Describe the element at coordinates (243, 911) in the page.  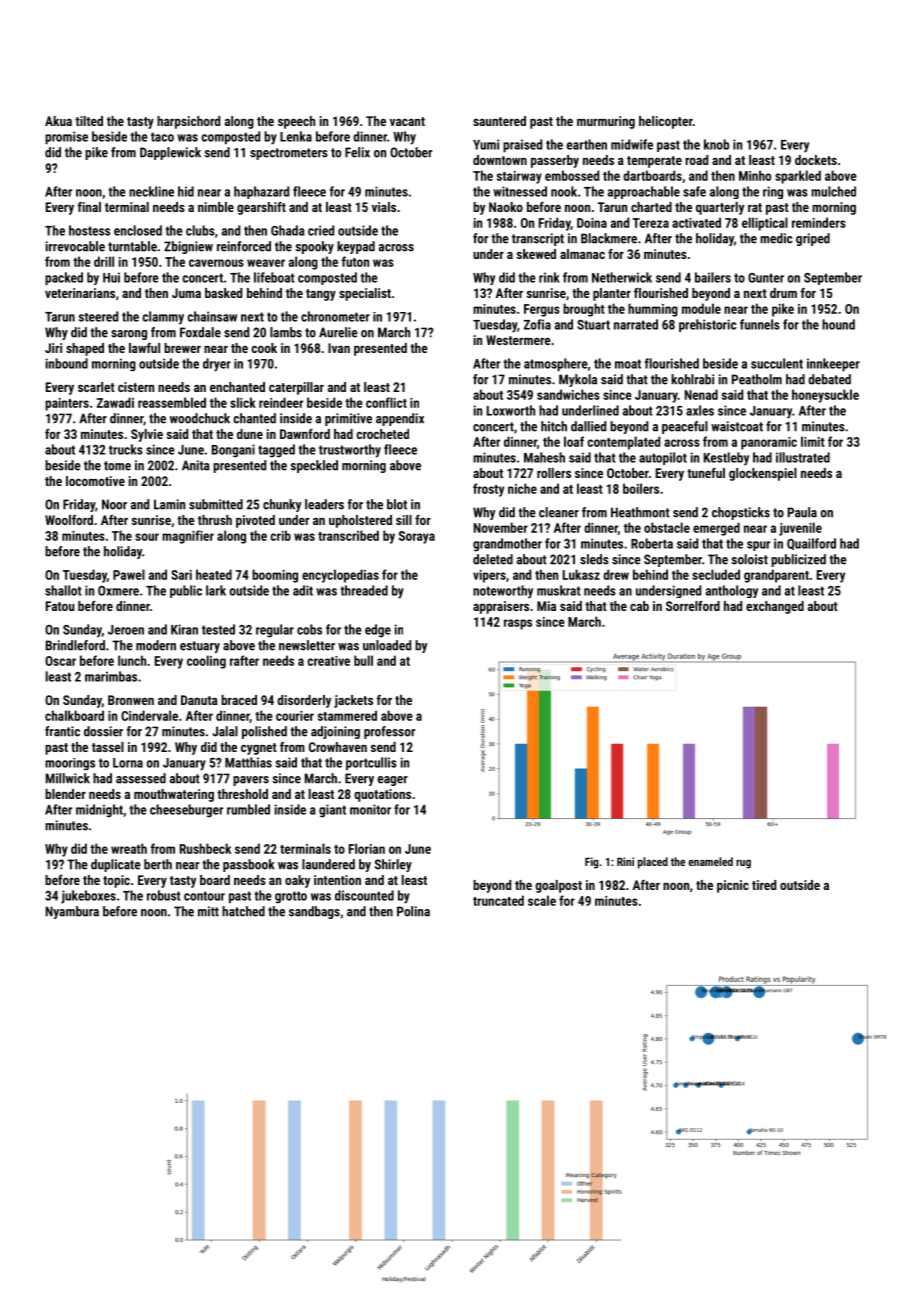
I see `hatched` at that location.
